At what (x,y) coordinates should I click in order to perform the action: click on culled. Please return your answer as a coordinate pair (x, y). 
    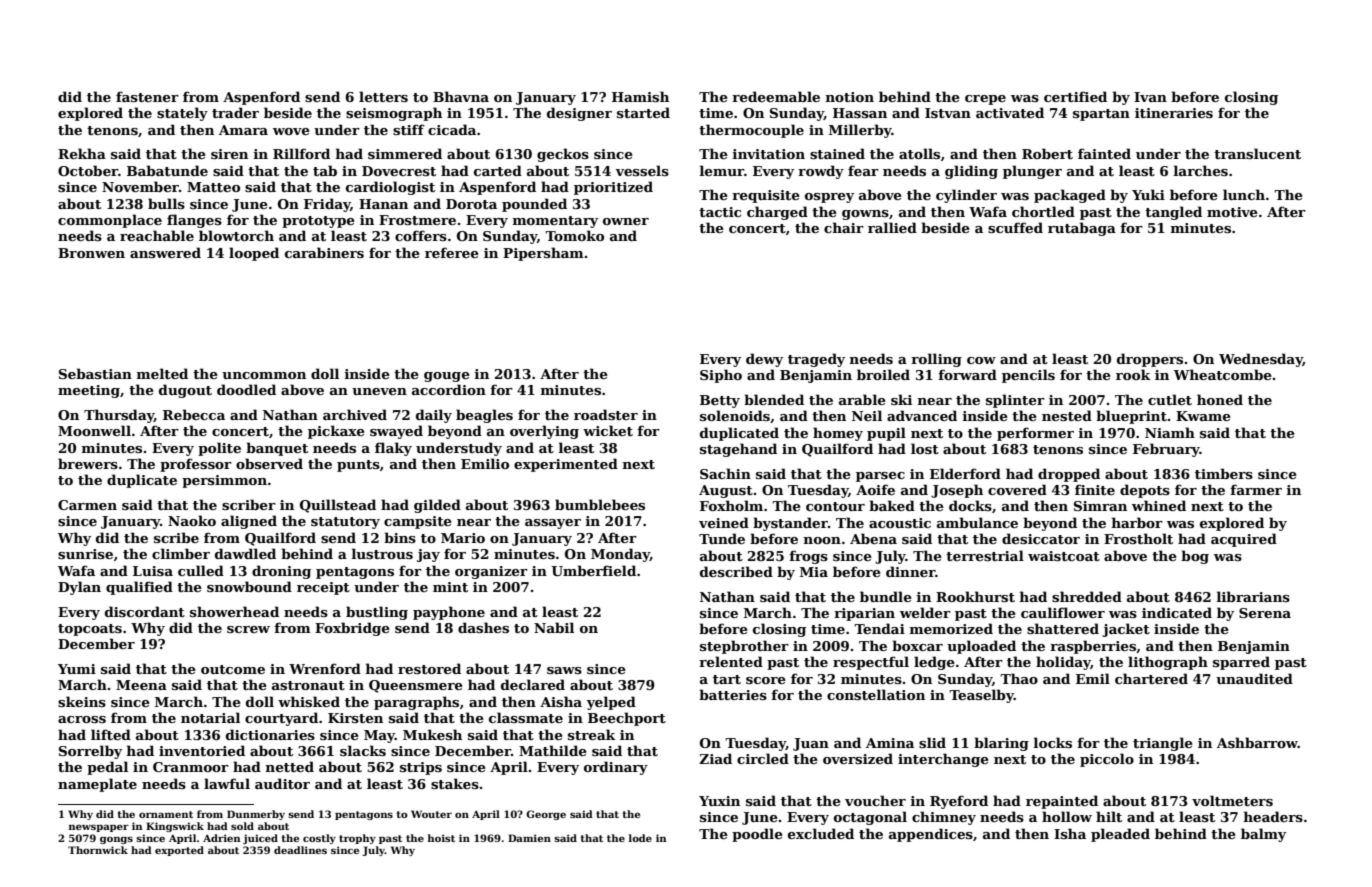
    Looking at the image, I should click on (201, 570).
